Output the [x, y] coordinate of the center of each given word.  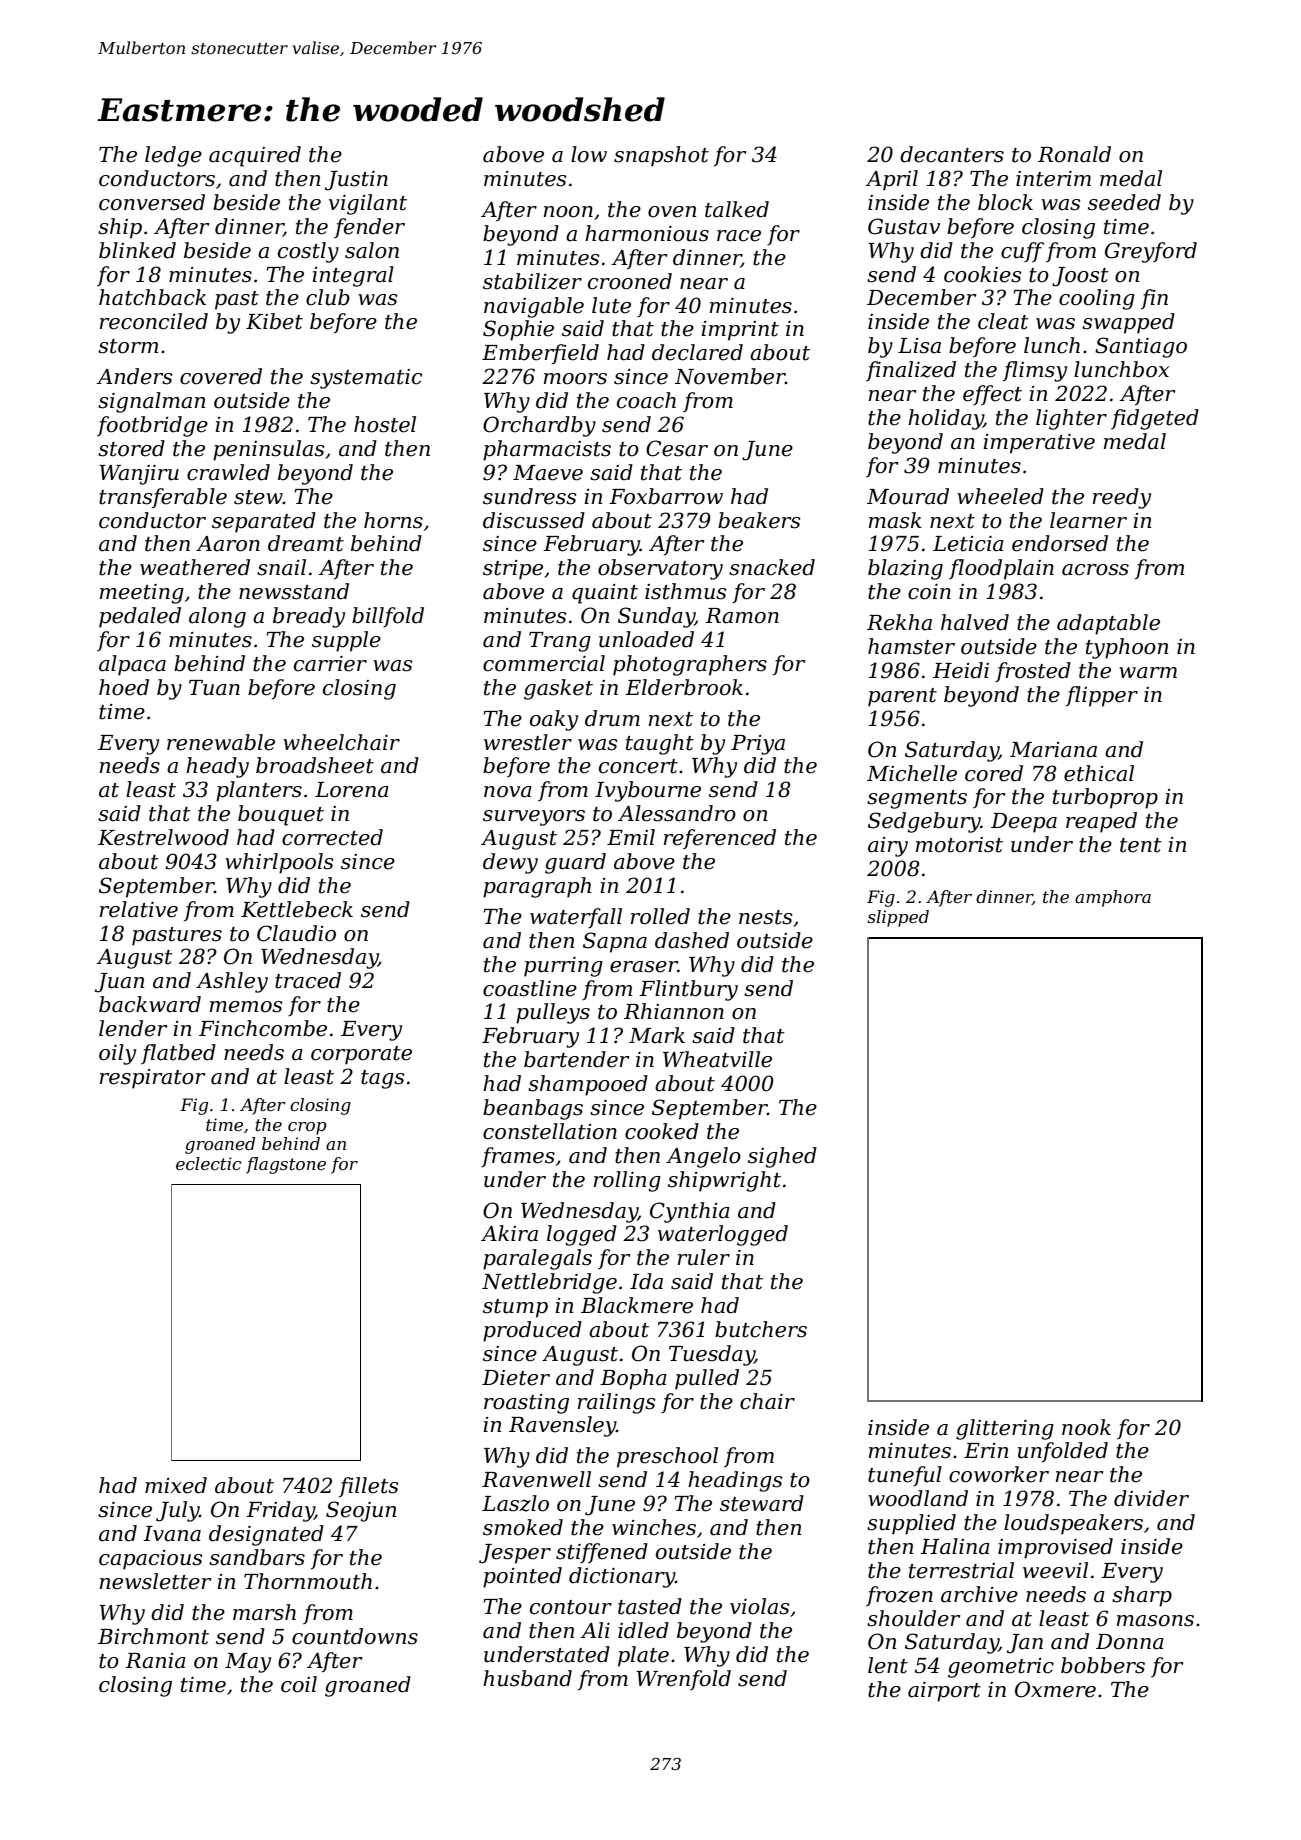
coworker [999, 1474]
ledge [173, 156]
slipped [898, 918]
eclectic [208, 1163]
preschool [667, 1457]
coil [299, 1684]
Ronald [1074, 154]
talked [737, 209]
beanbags [533, 1109]
